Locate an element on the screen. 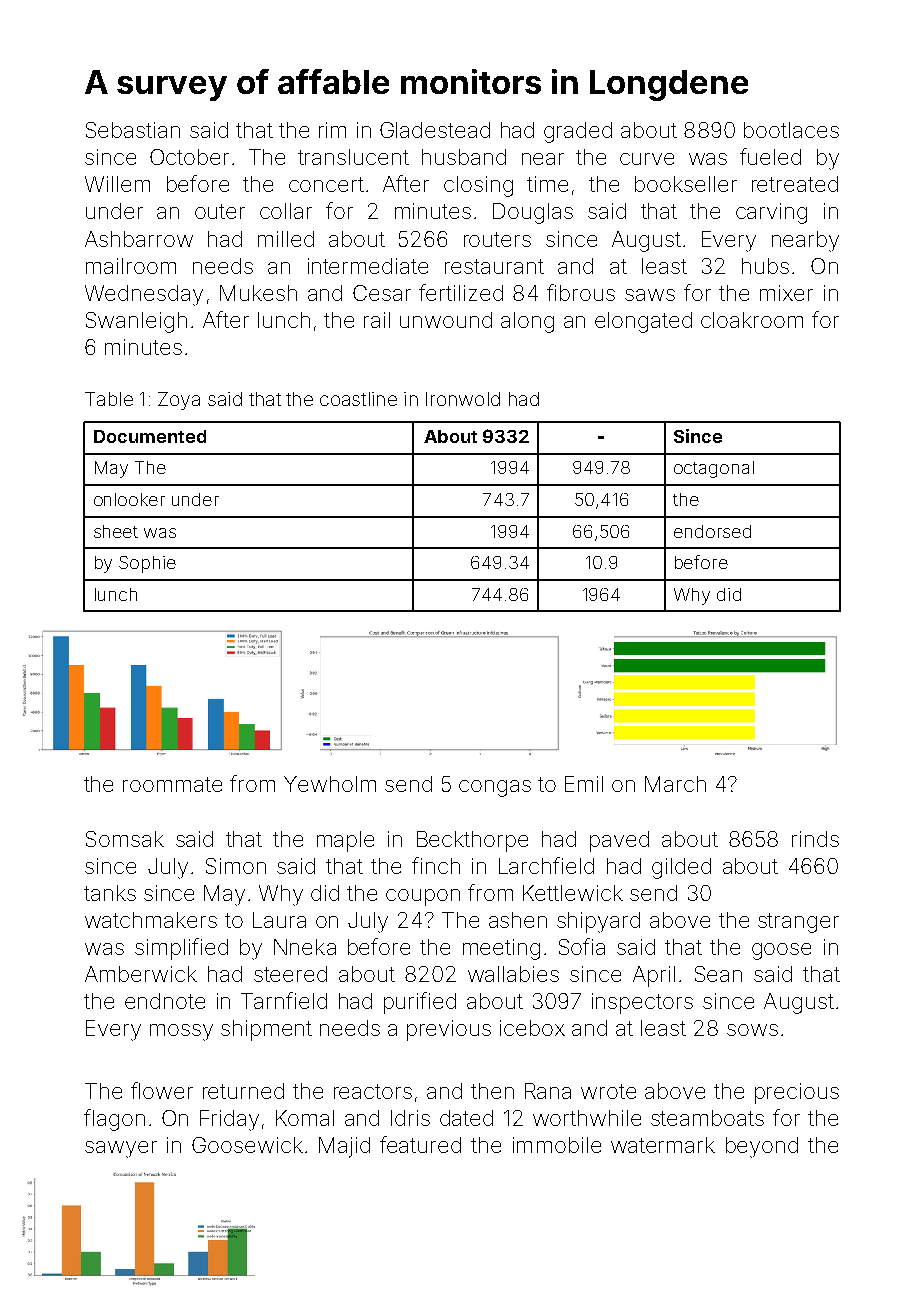 The height and width of the screenshot is (1311, 924). sawyer is located at coordinates (121, 1149).
